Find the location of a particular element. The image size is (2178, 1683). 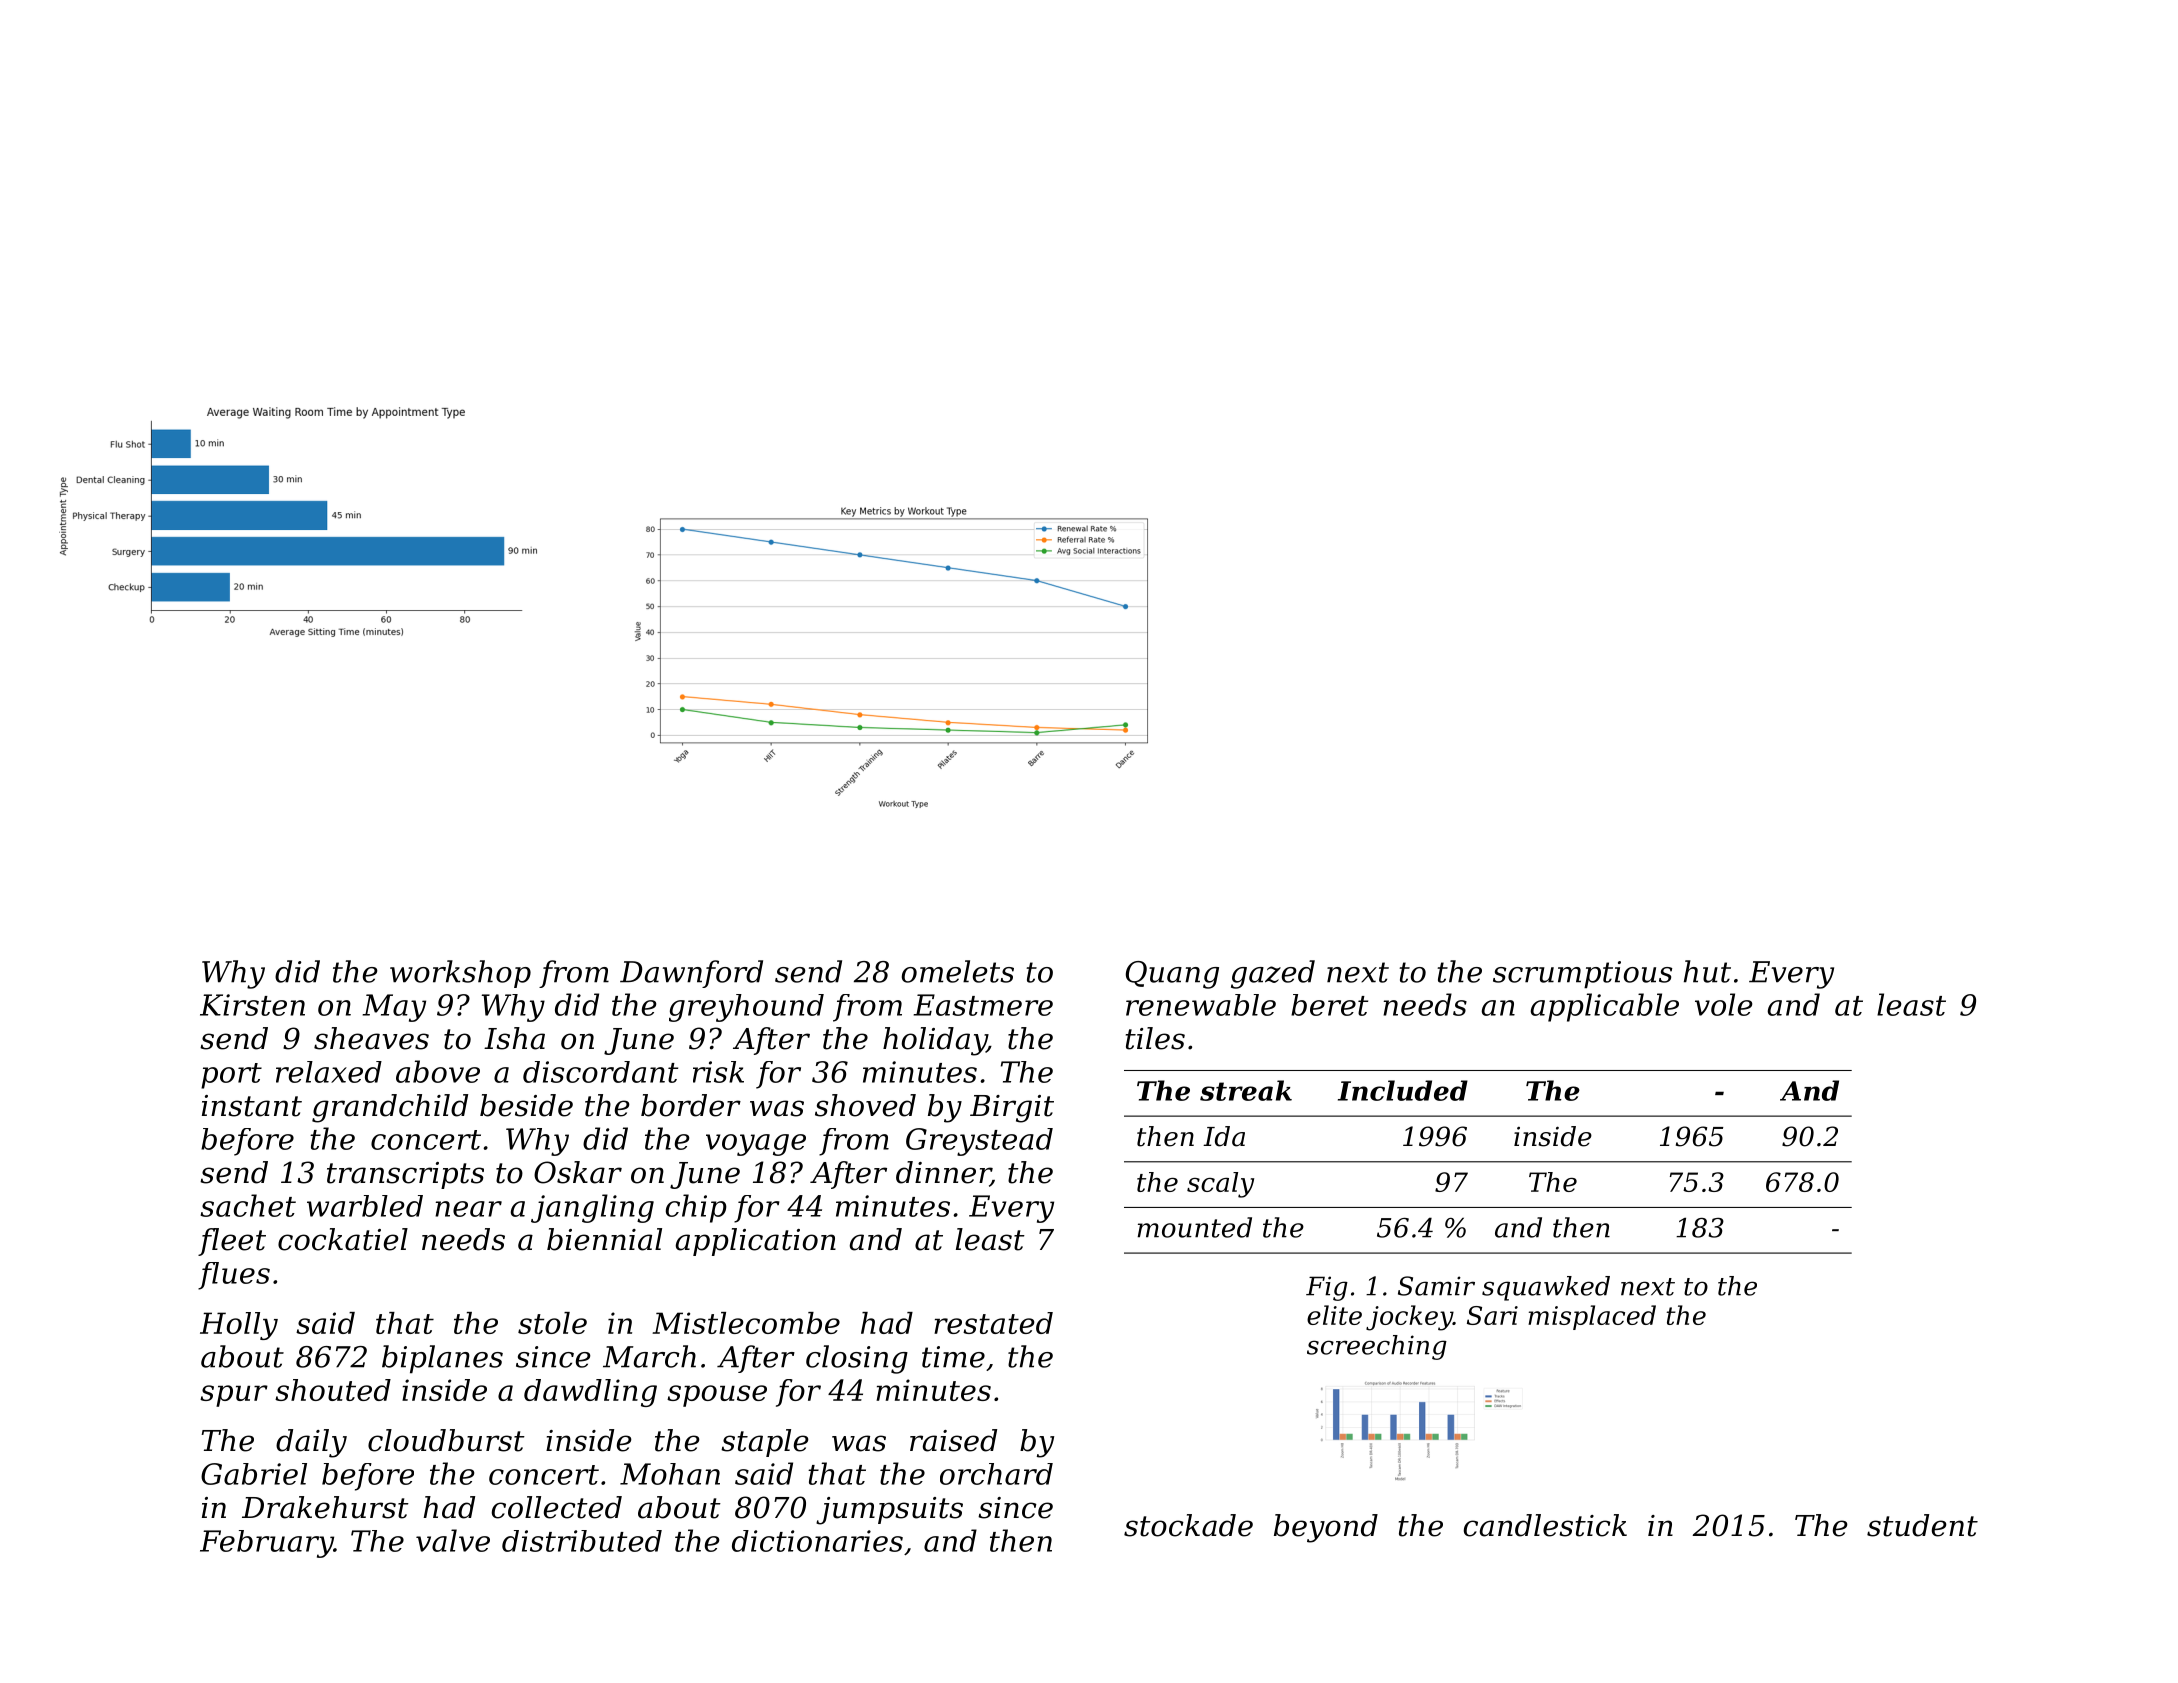

hut is located at coordinates (1707, 971).
